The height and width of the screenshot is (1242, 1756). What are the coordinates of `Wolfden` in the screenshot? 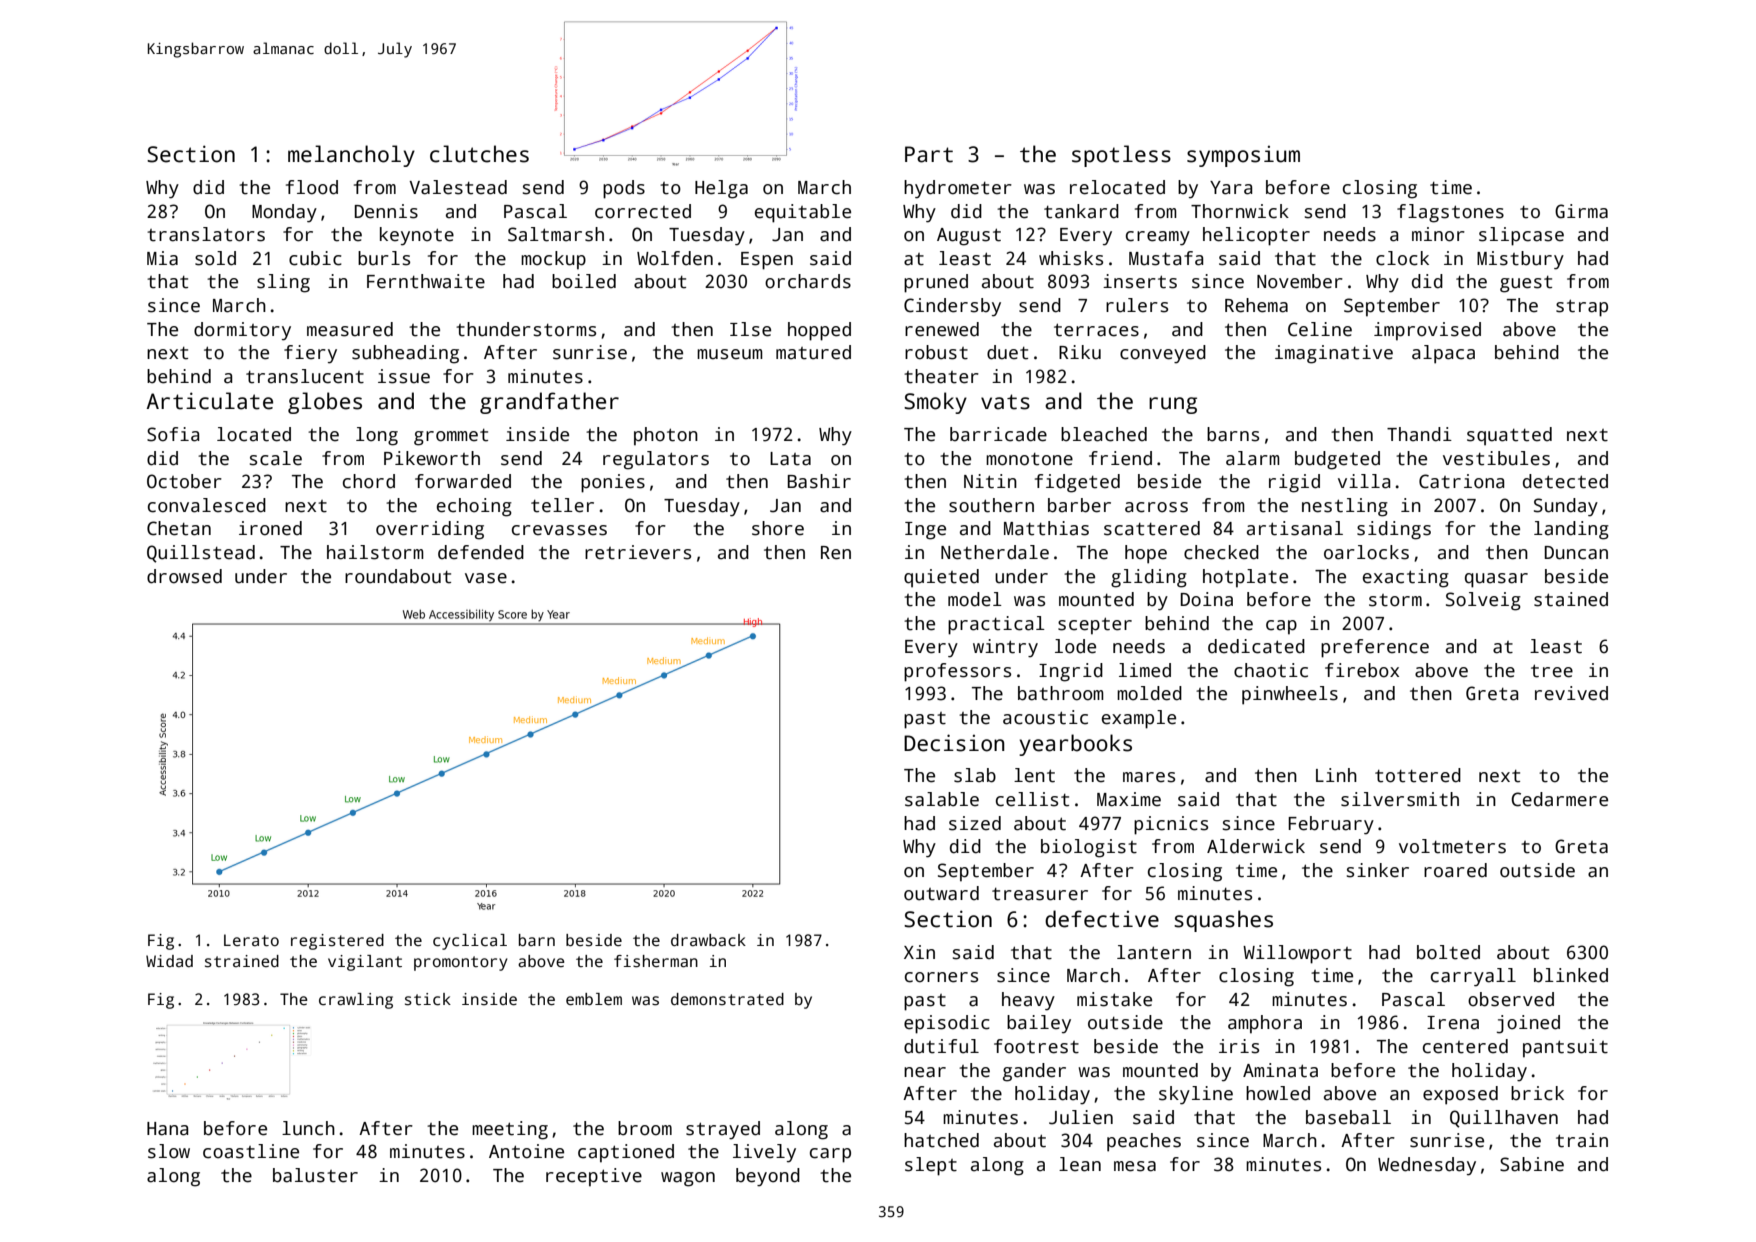 It's located at (675, 258).
